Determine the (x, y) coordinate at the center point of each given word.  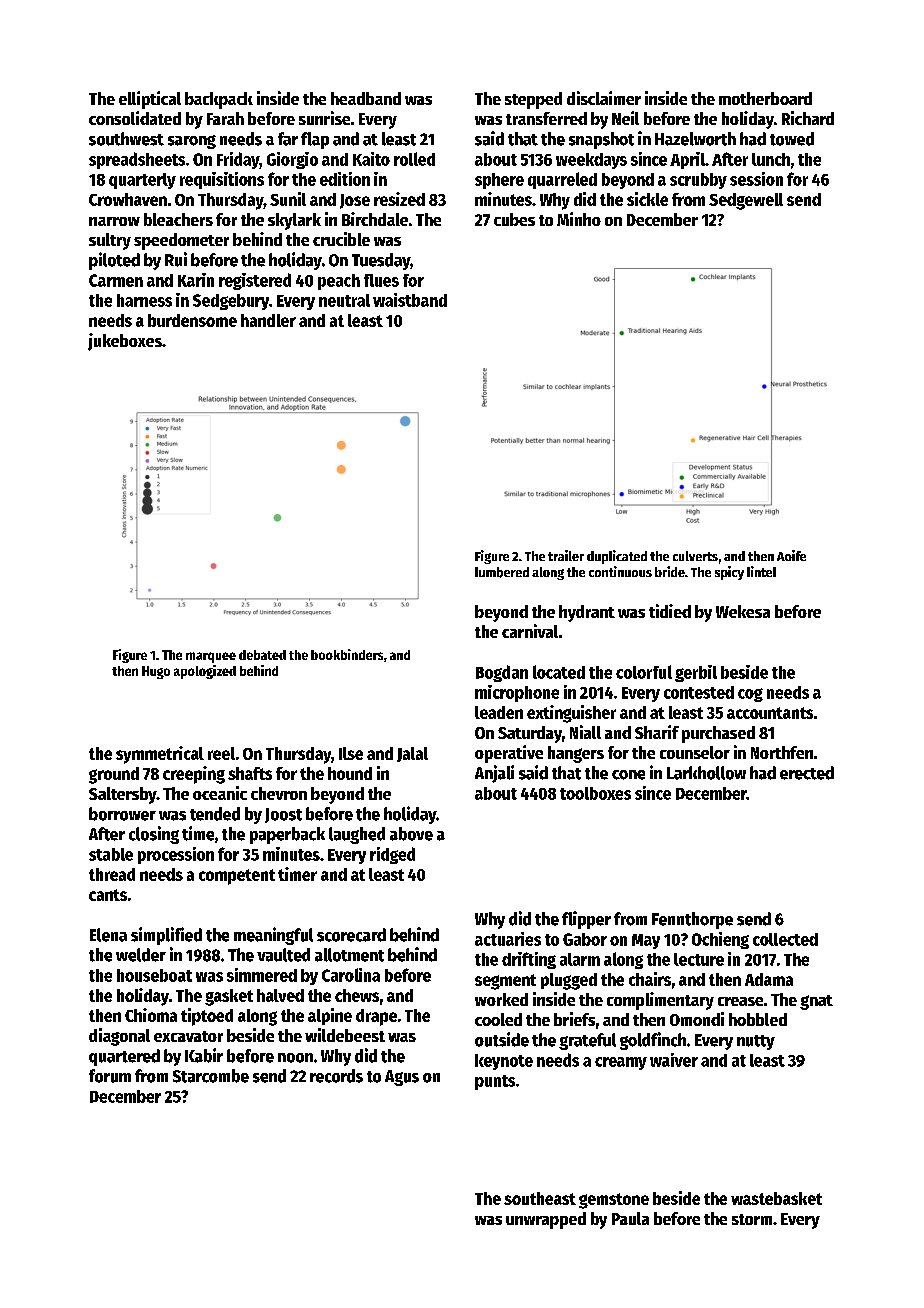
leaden (499, 712)
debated (262, 655)
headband (366, 98)
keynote (504, 1062)
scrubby (698, 181)
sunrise (324, 118)
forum (110, 1076)
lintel (761, 571)
